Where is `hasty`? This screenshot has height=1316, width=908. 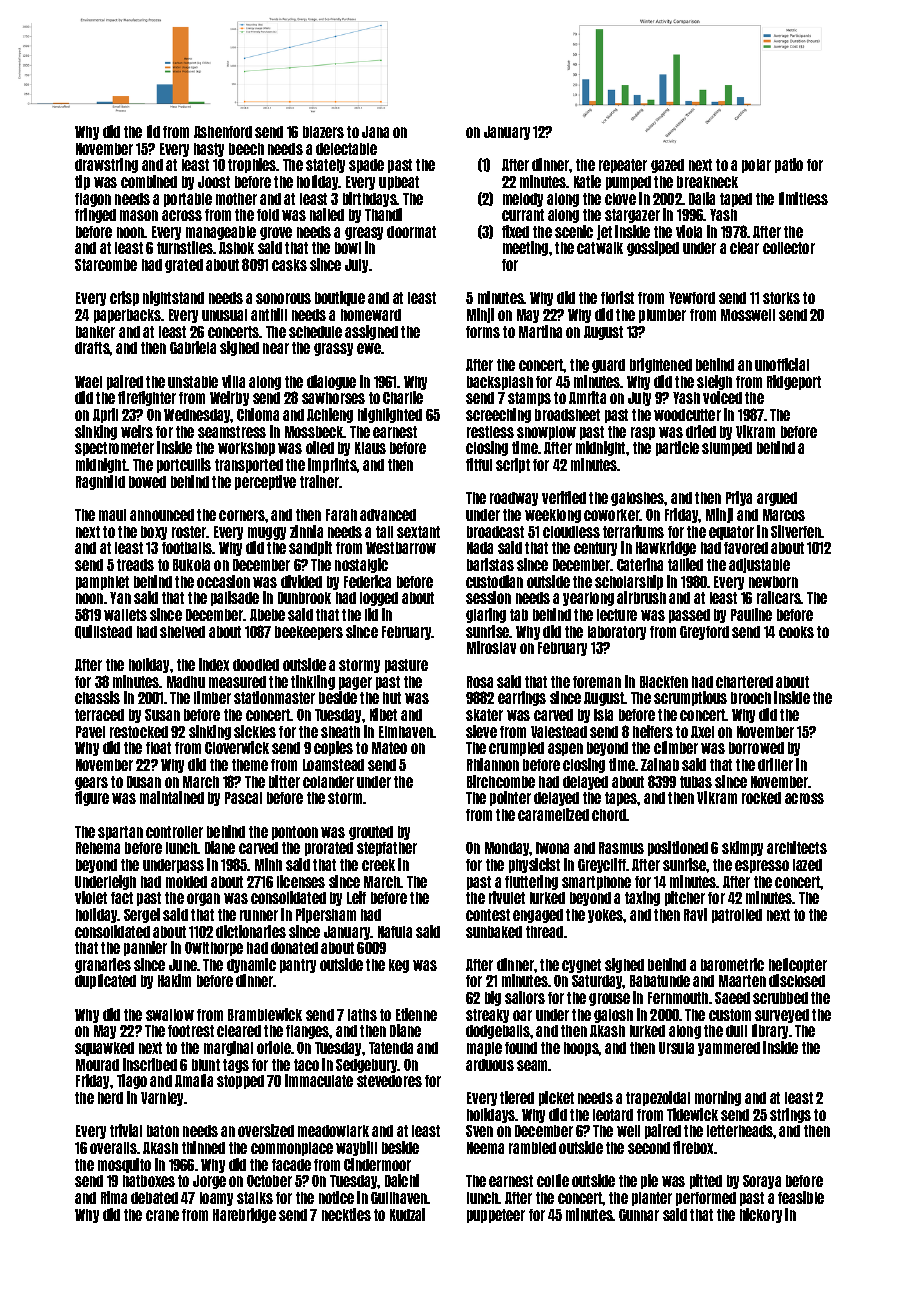 hasty is located at coordinates (209, 150).
